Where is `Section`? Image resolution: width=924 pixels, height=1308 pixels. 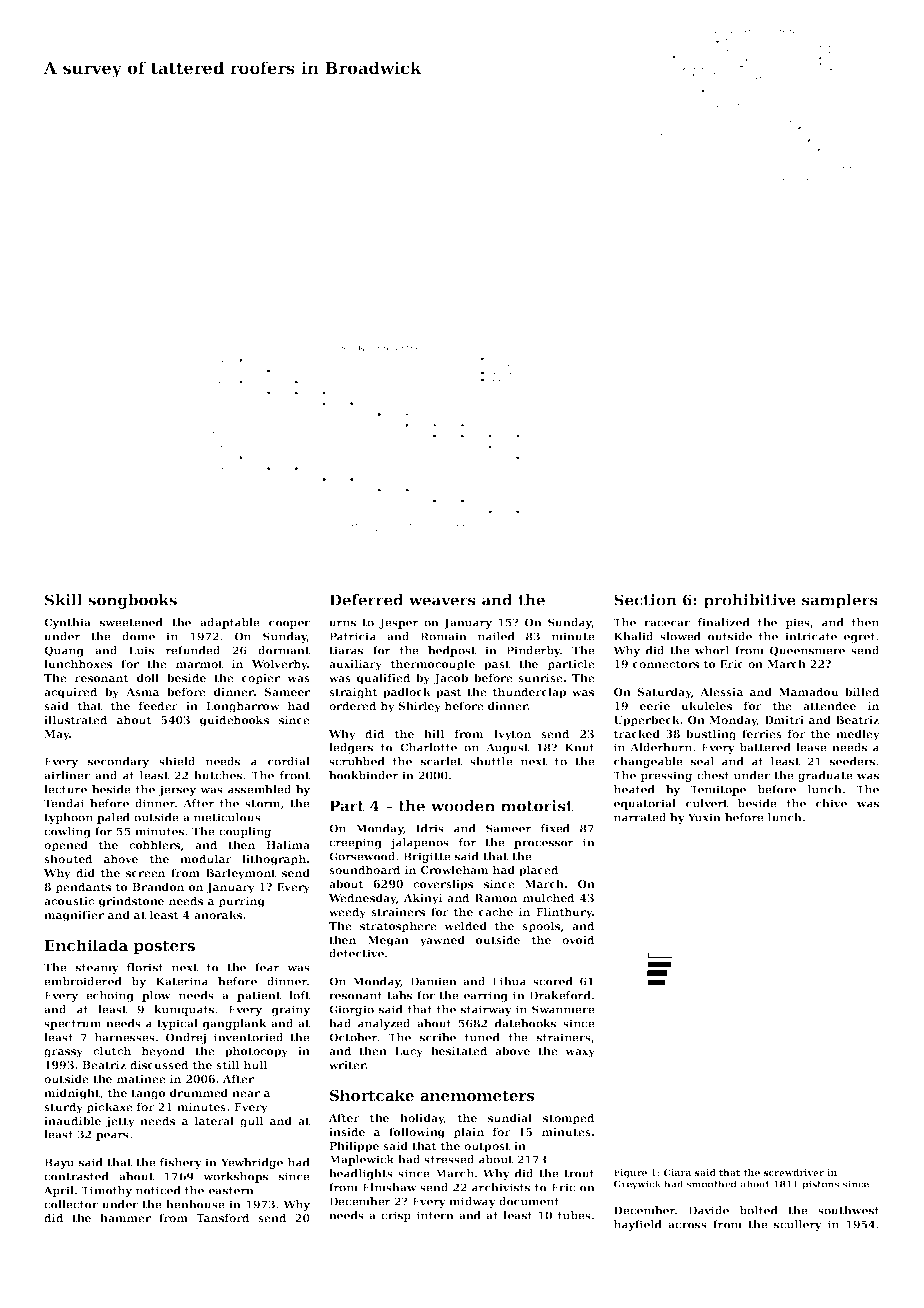
Section is located at coordinates (645, 600).
